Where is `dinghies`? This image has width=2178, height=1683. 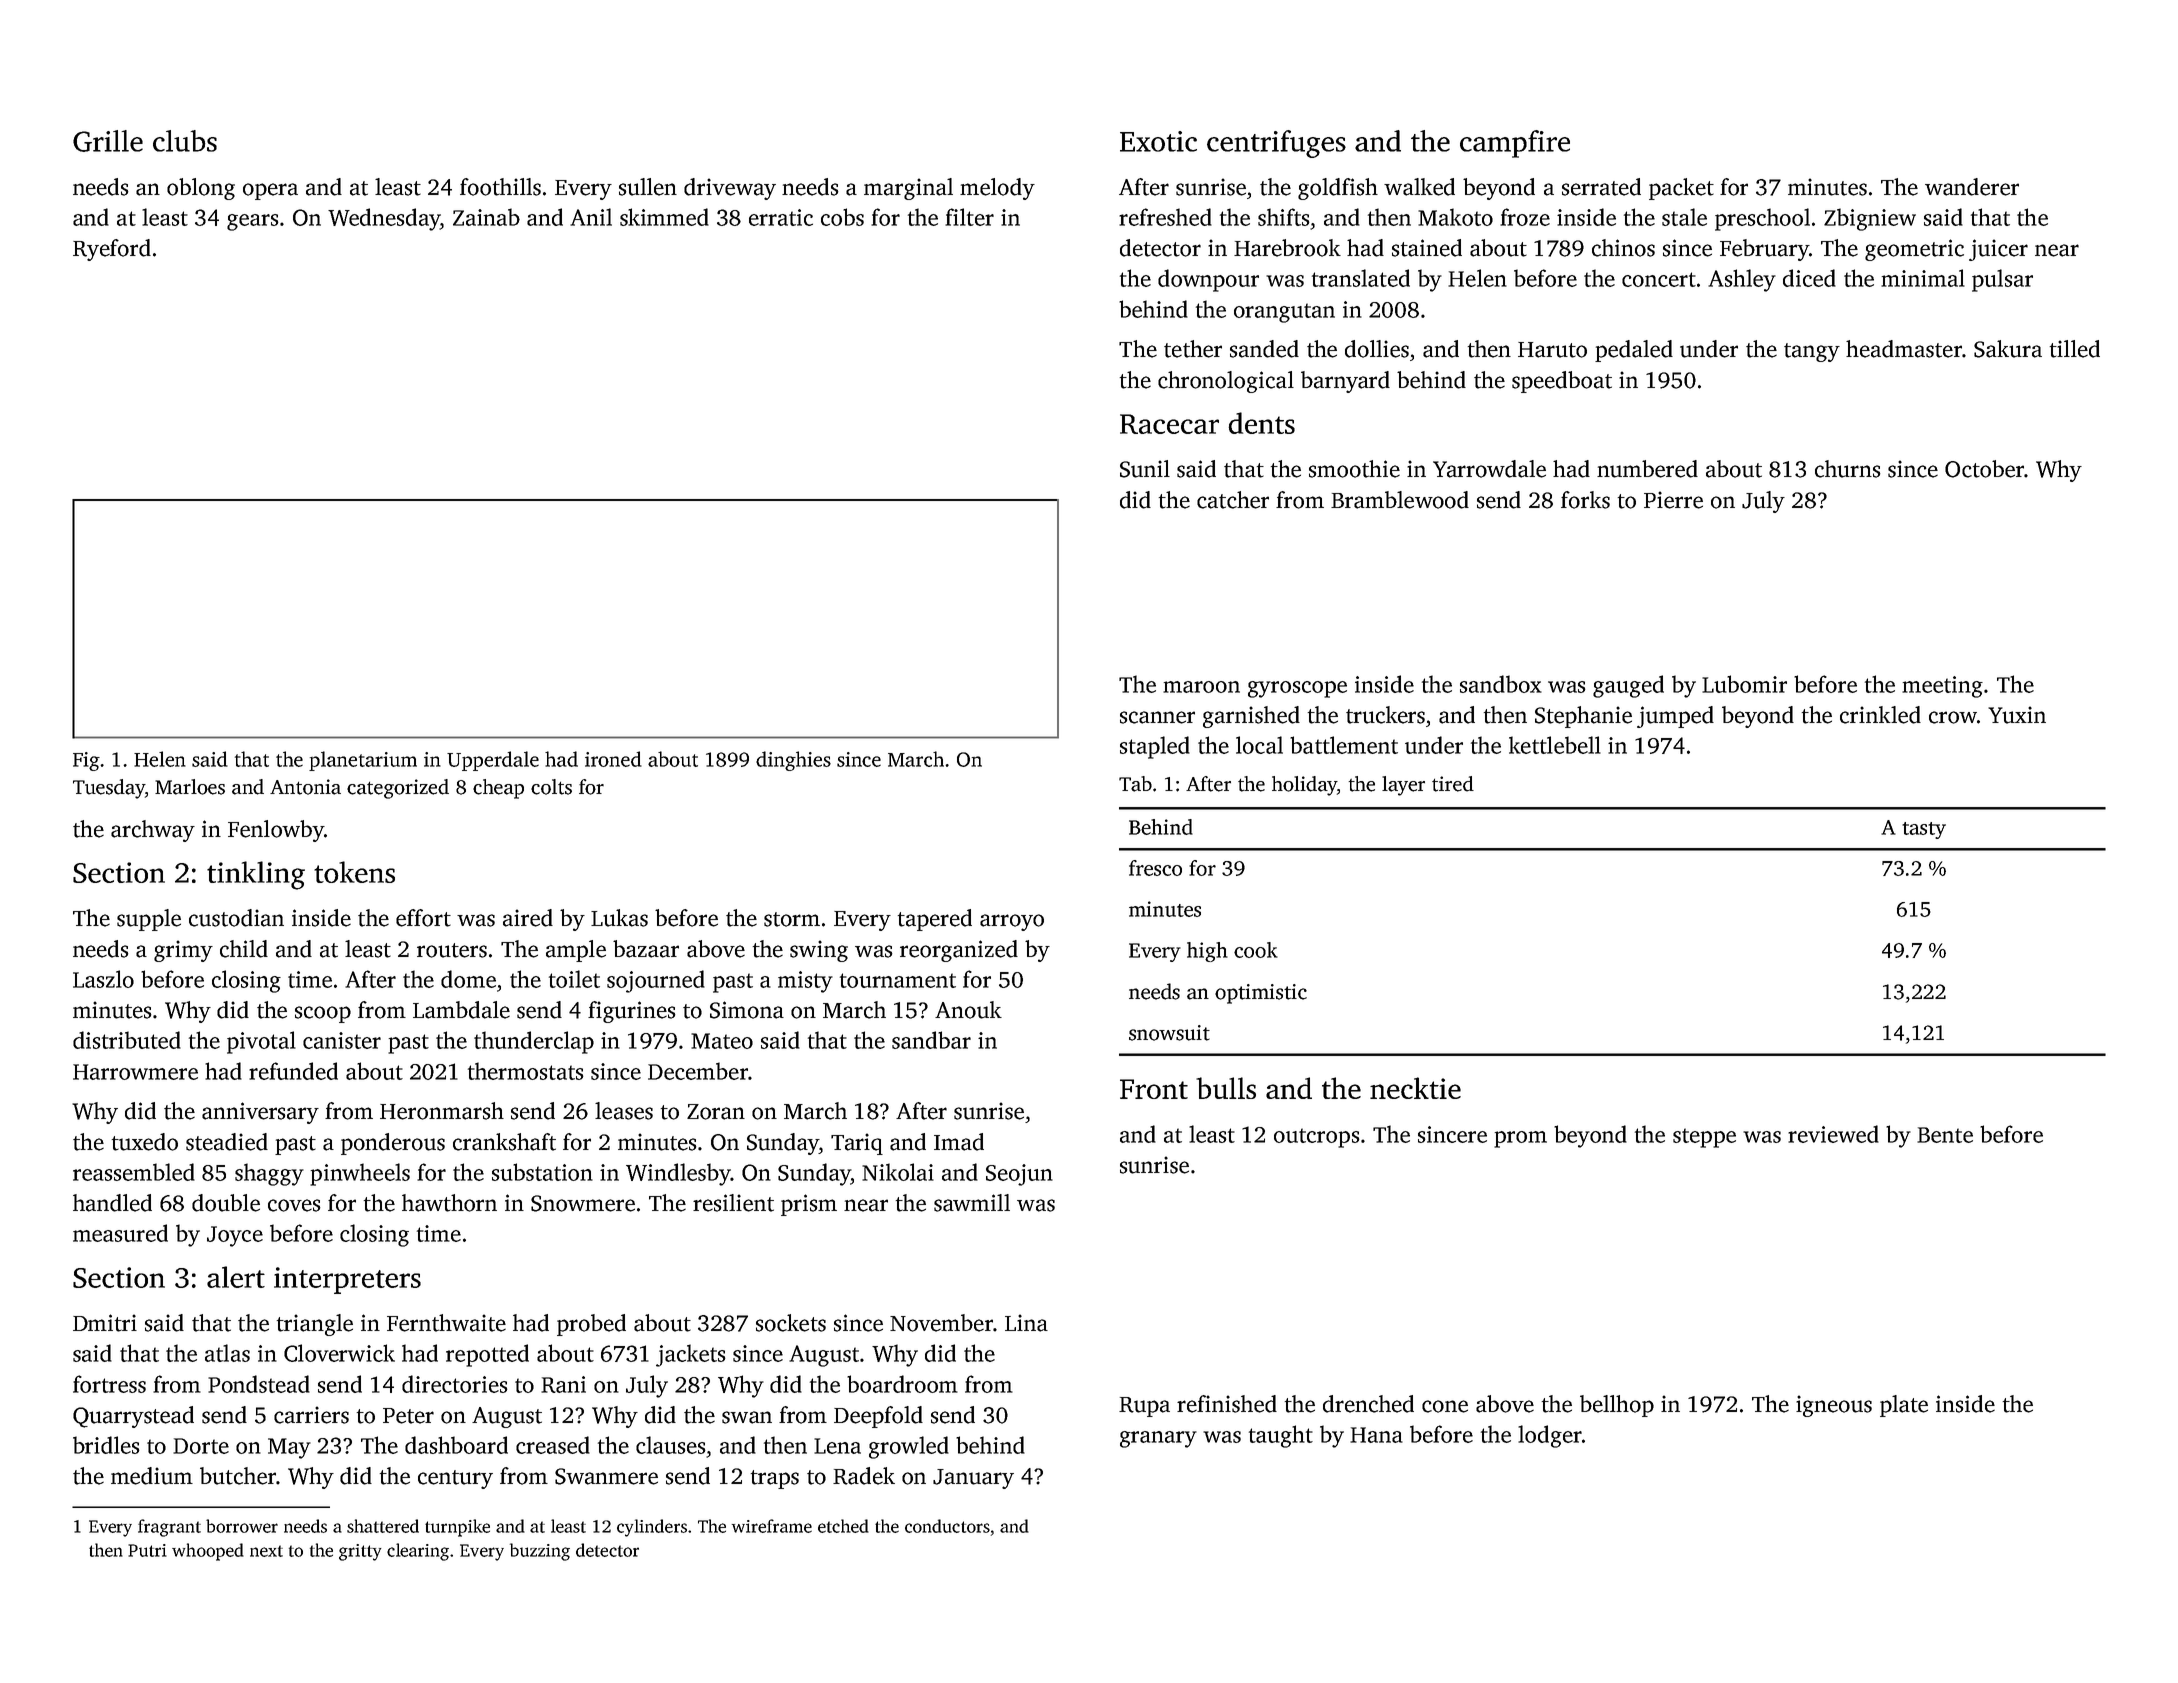
dinghies is located at coordinates (793, 761).
